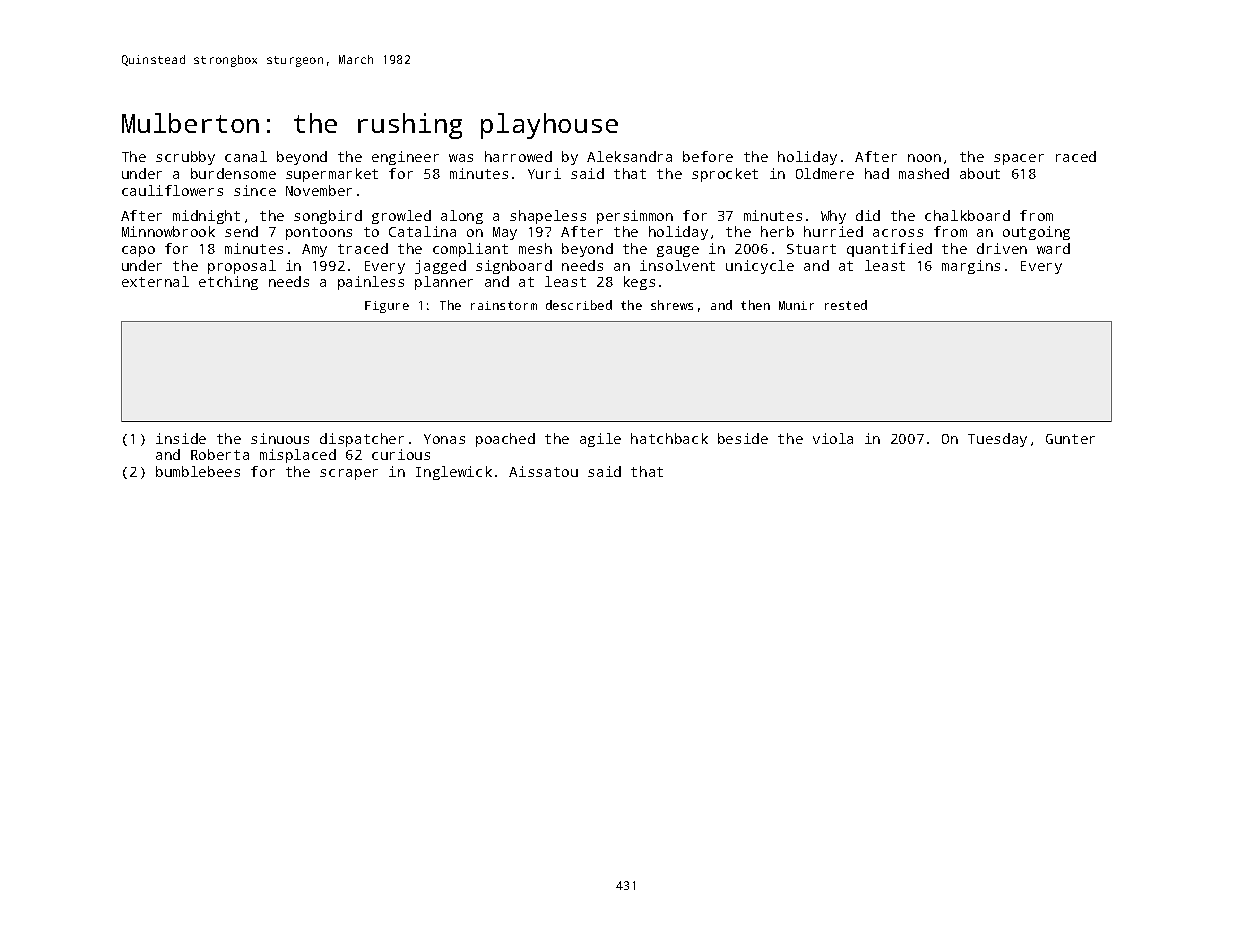 The height and width of the image is (952, 1233). Describe the element at coordinates (1019, 159) in the image. I see `spacer` at that location.
